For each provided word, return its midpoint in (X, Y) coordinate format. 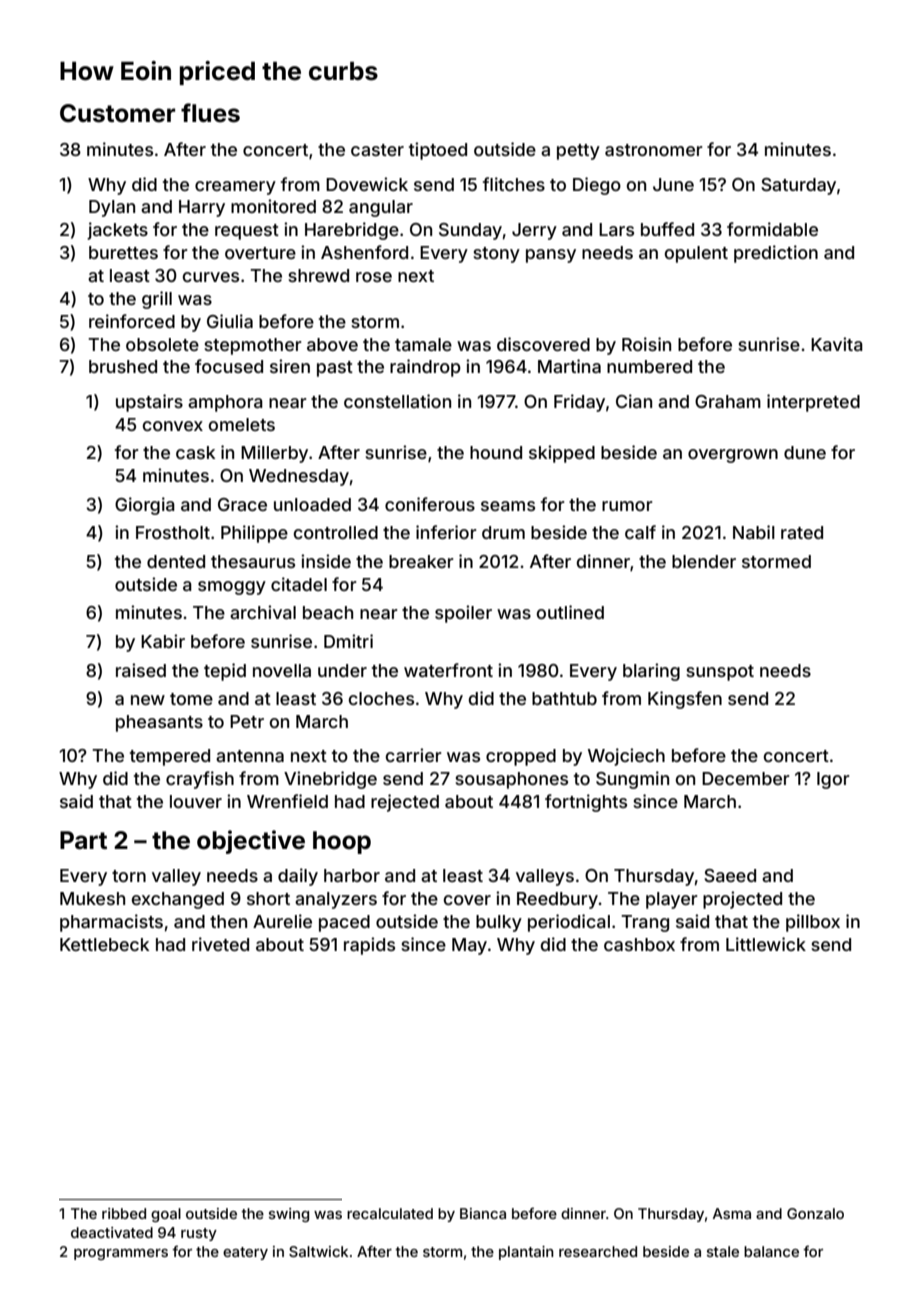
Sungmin (632, 780)
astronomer (654, 150)
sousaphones (511, 780)
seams (508, 506)
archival (263, 612)
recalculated (390, 1213)
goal (166, 1215)
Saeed (730, 875)
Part (83, 840)
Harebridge (352, 231)
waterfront (448, 670)
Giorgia (145, 506)
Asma (732, 1213)
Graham (728, 401)
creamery (235, 188)
